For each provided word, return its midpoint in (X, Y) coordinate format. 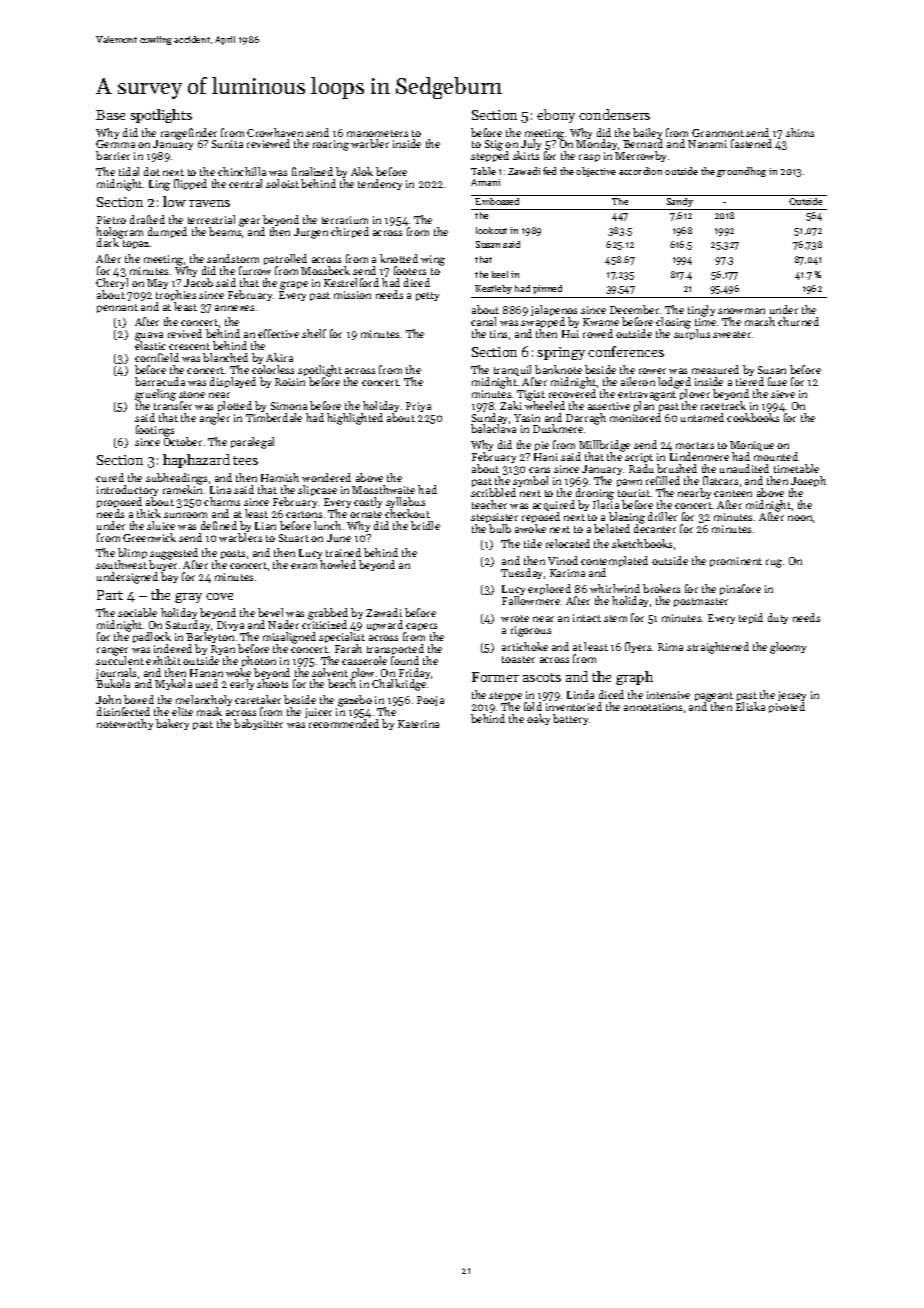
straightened (718, 648)
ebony (556, 116)
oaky (538, 719)
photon (259, 661)
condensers (614, 114)
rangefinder (189, 134)
